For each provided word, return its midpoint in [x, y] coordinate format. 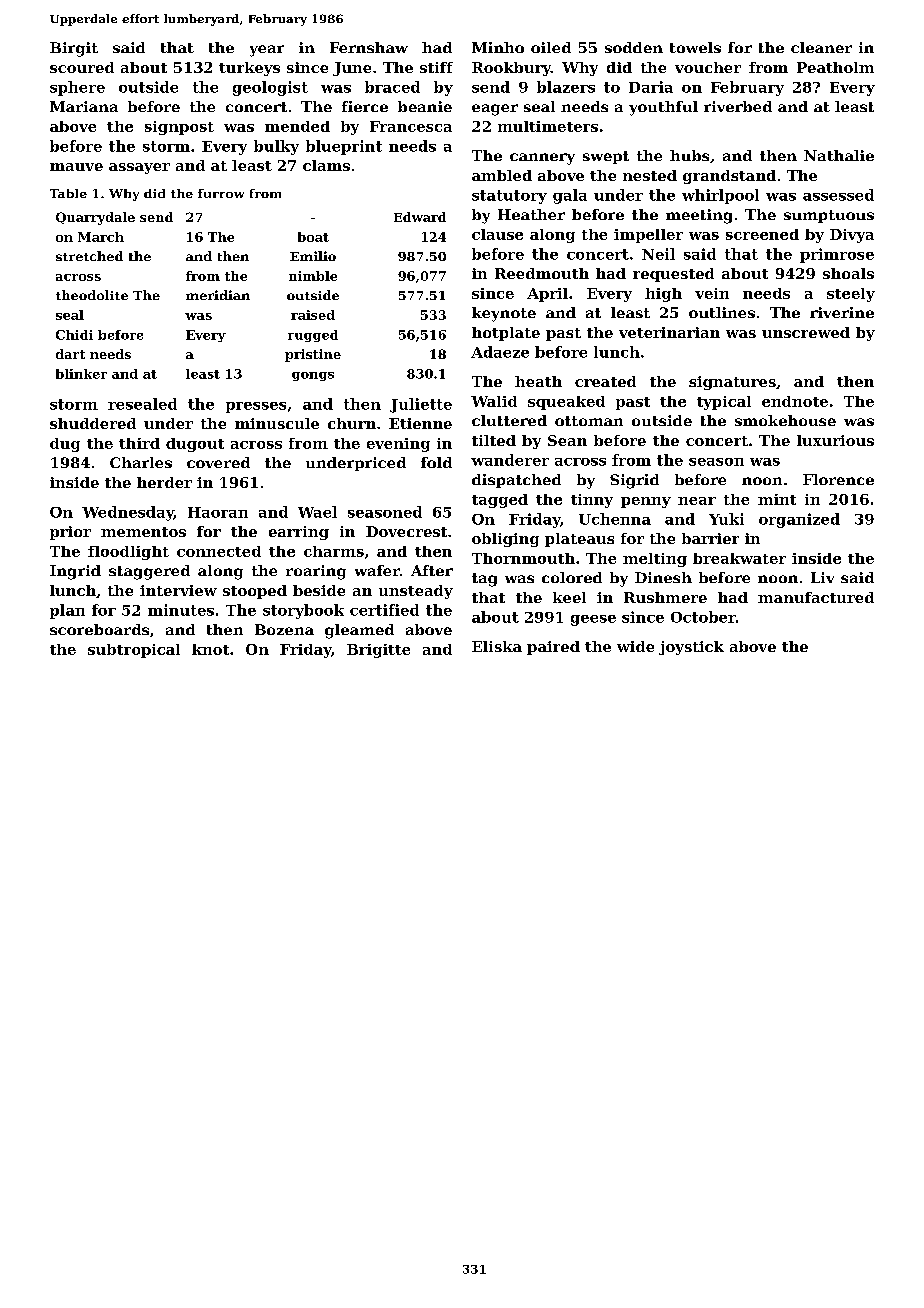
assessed [838, 195]
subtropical [134, 651]
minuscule [277, 423]
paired [553, 648]
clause [497, 234]
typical [724, 403]
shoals [848, 273]
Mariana [84, 106]
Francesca [411, 126]
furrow [221, 193]
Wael [317, 512]
